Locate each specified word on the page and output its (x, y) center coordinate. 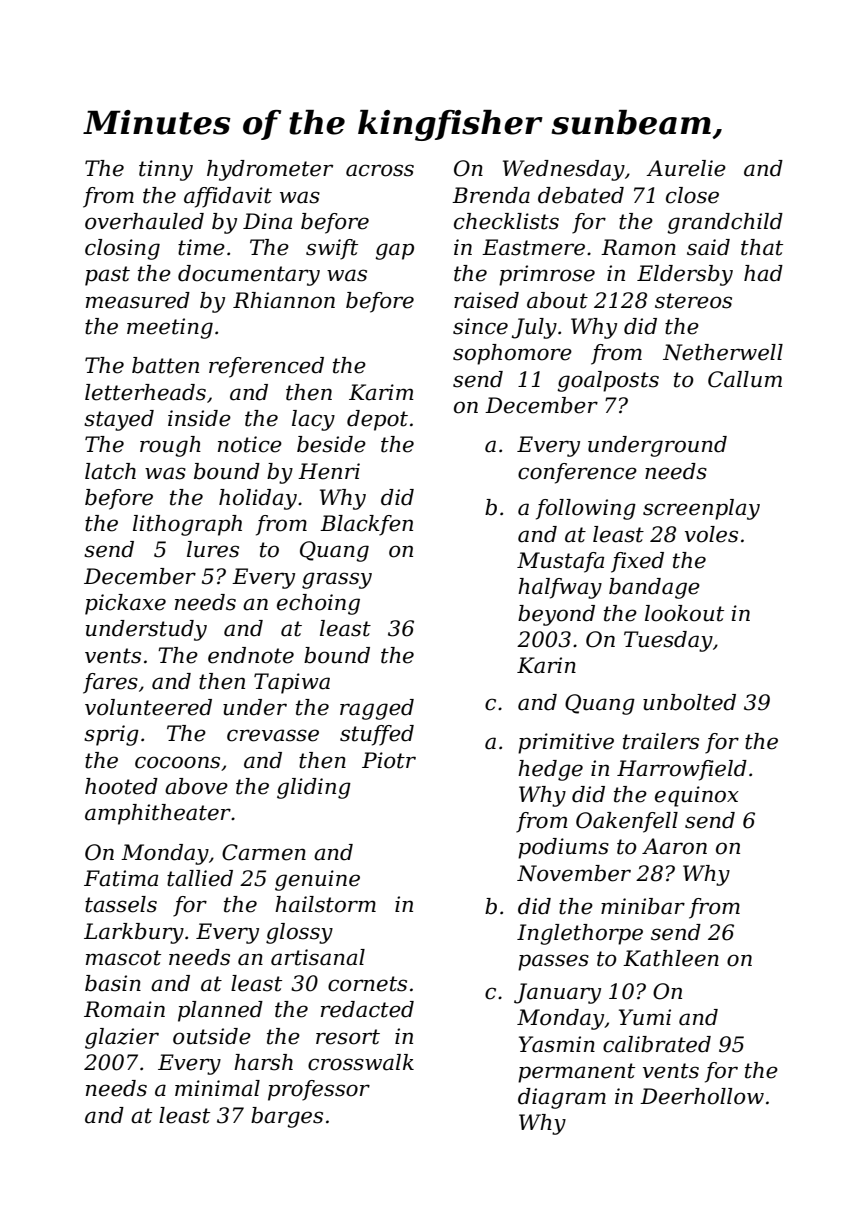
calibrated (657, 1044)
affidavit (228, 197)
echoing (318, 604)
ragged (377, 709)
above (196, 786)
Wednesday (564, 170)
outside (212, 1036)
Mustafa (560, 562)
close (692, 195)
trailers (661, 741)
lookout (684, 613)
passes (553, 962)
